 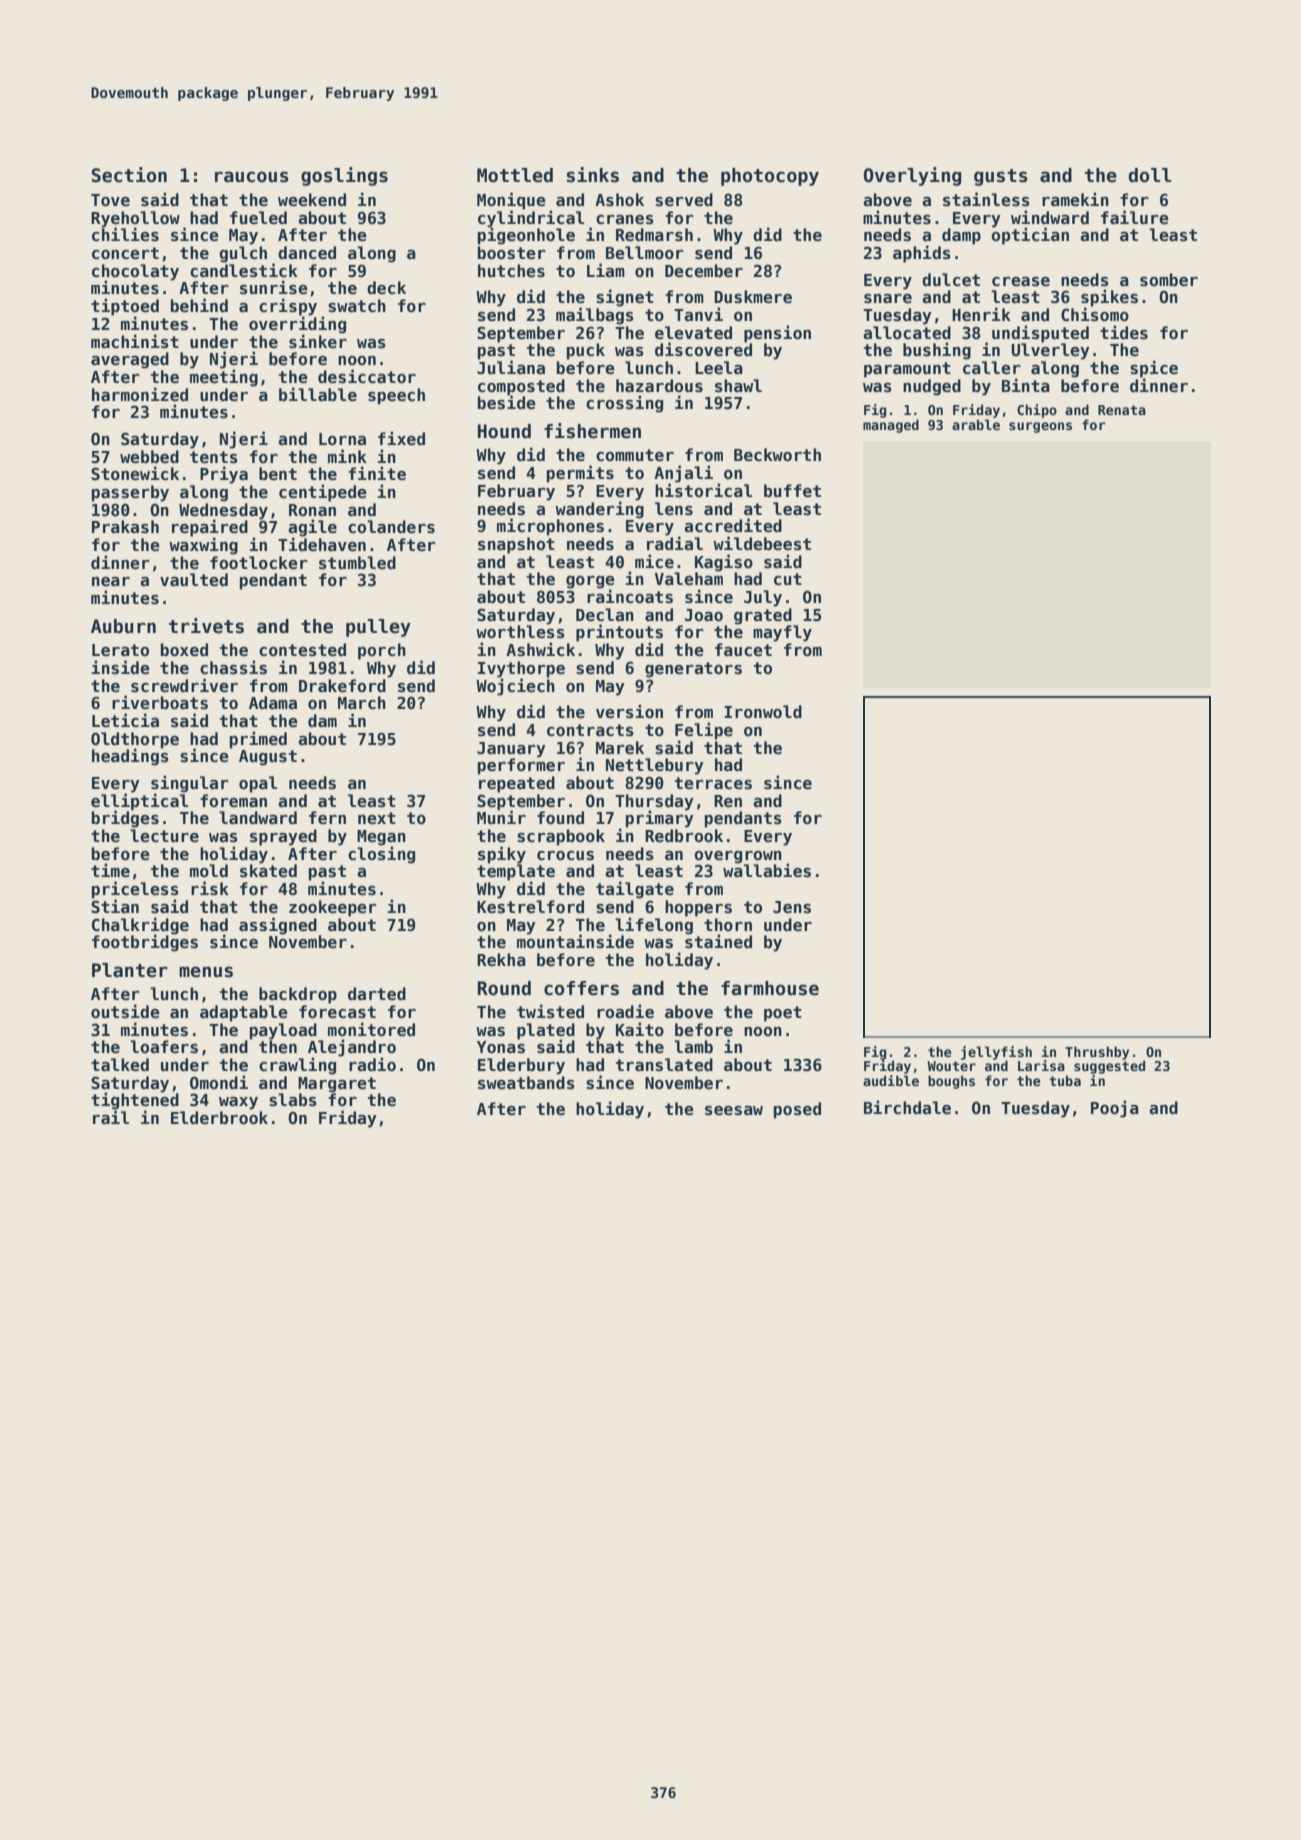 I want to click on near, so click(x=111, y=582).
